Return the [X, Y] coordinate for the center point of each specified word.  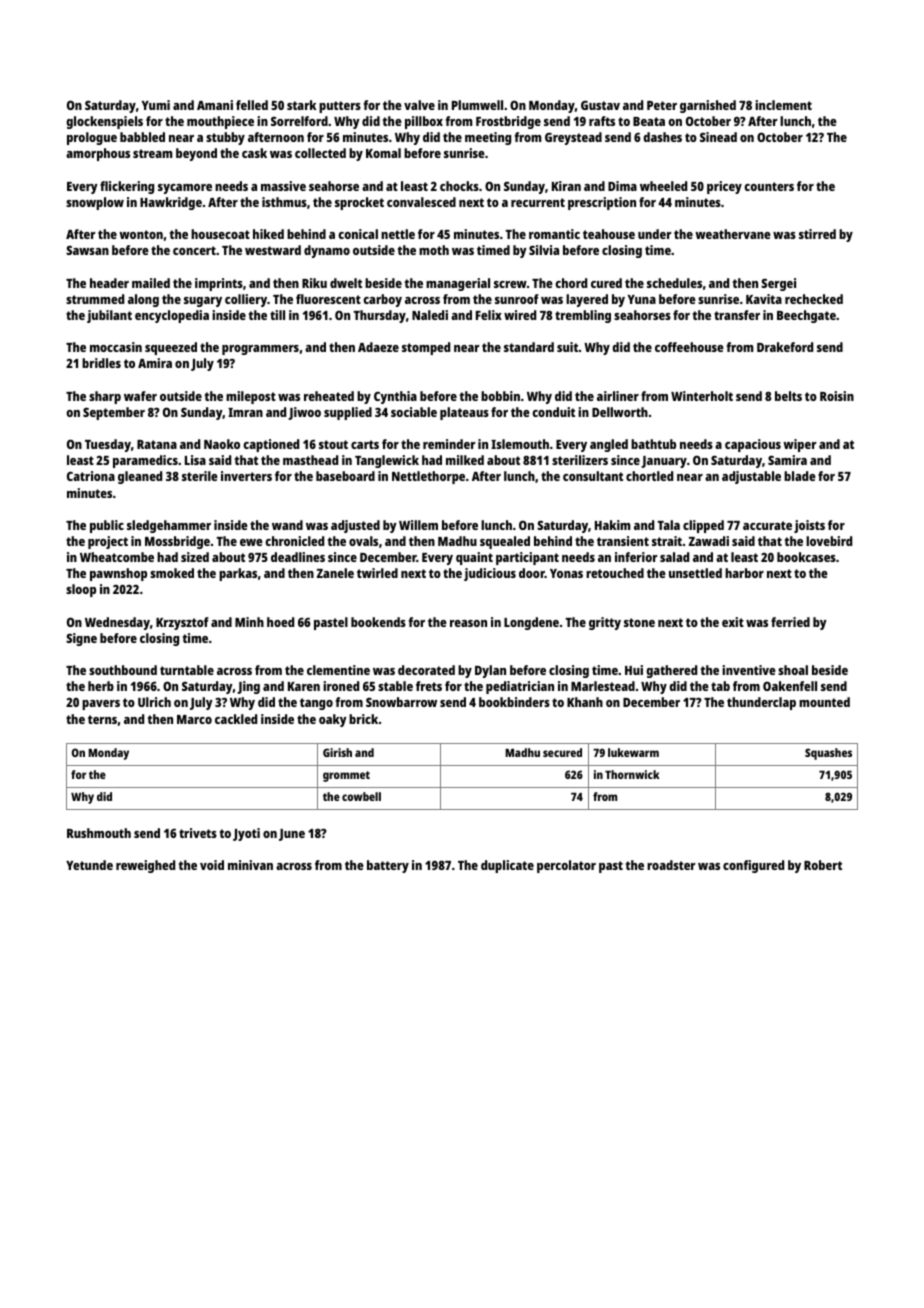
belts [788, 396]
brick [363, 719]
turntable [187, 670]
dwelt [346, 283]
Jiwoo [304, 413]
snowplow [95, 203]
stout [333, 444]
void [212, 865]
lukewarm [633, 752]
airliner [618, 396]
